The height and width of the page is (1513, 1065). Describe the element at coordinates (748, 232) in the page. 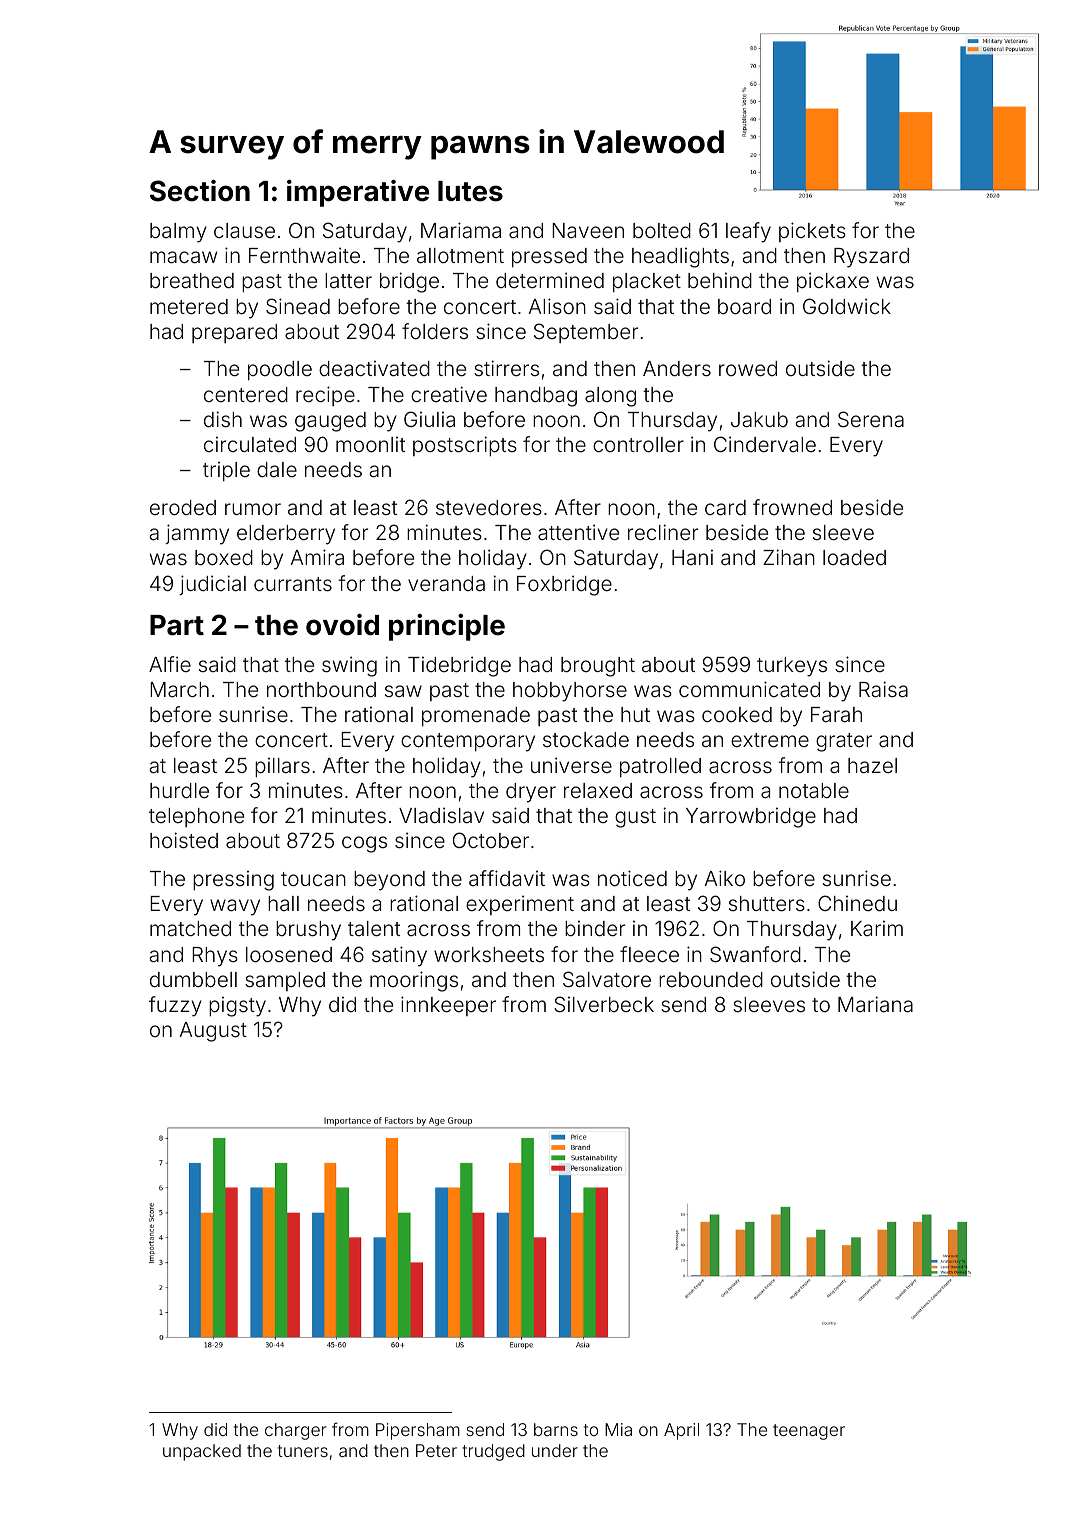

I see `leafy` at that location.
